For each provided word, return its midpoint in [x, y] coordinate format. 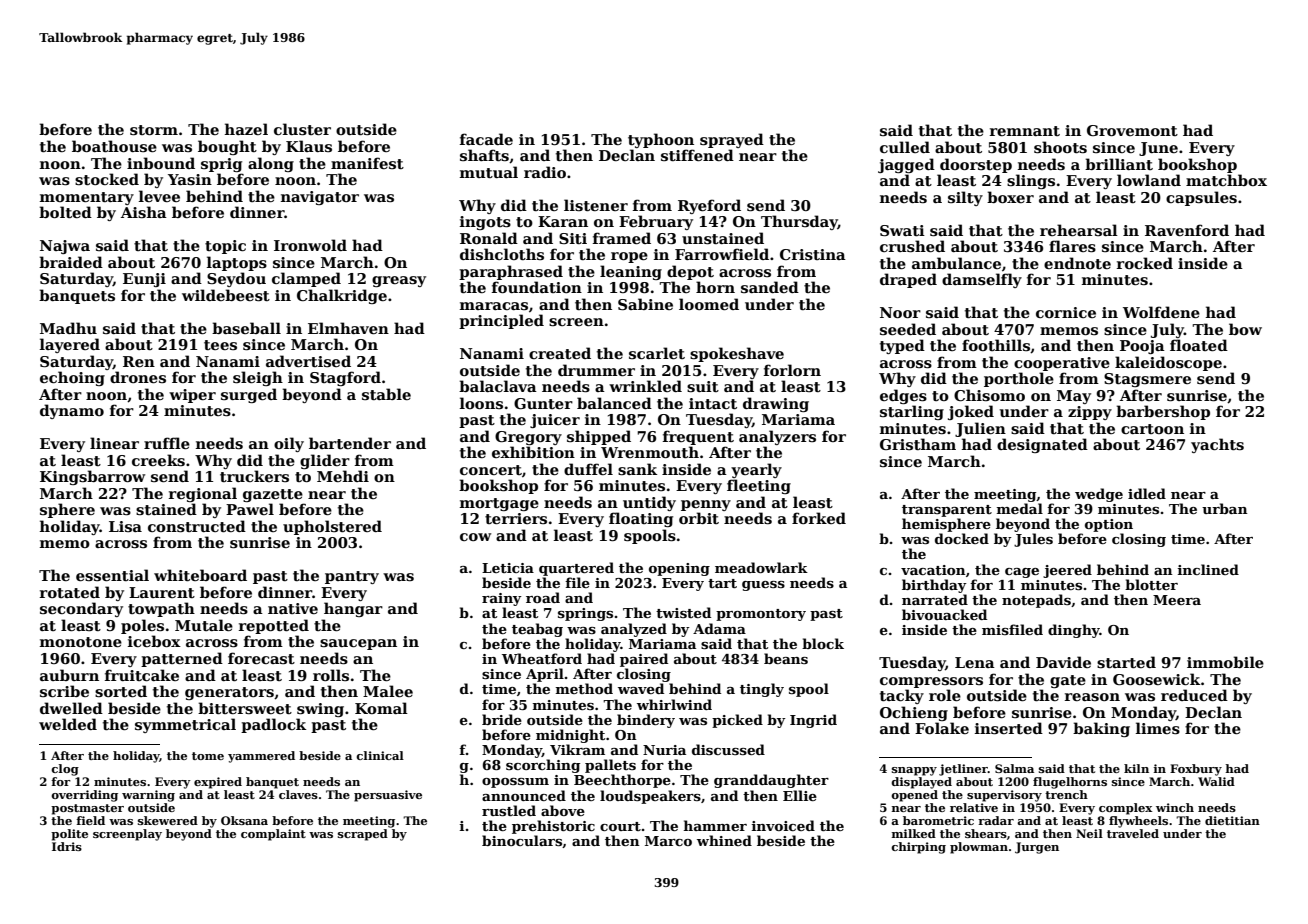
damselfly [982, 280]
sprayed [732, 140]
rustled [509, 810]
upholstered [332, 527]
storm [154, 130]
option [1109, 525]
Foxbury [1196, 770]
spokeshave [737, 354]
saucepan [358, 644]
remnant [1025, 131]
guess [763, 586]
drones [138, 377]
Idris [67, 846]
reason [1092, 697]
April [545, 675]
